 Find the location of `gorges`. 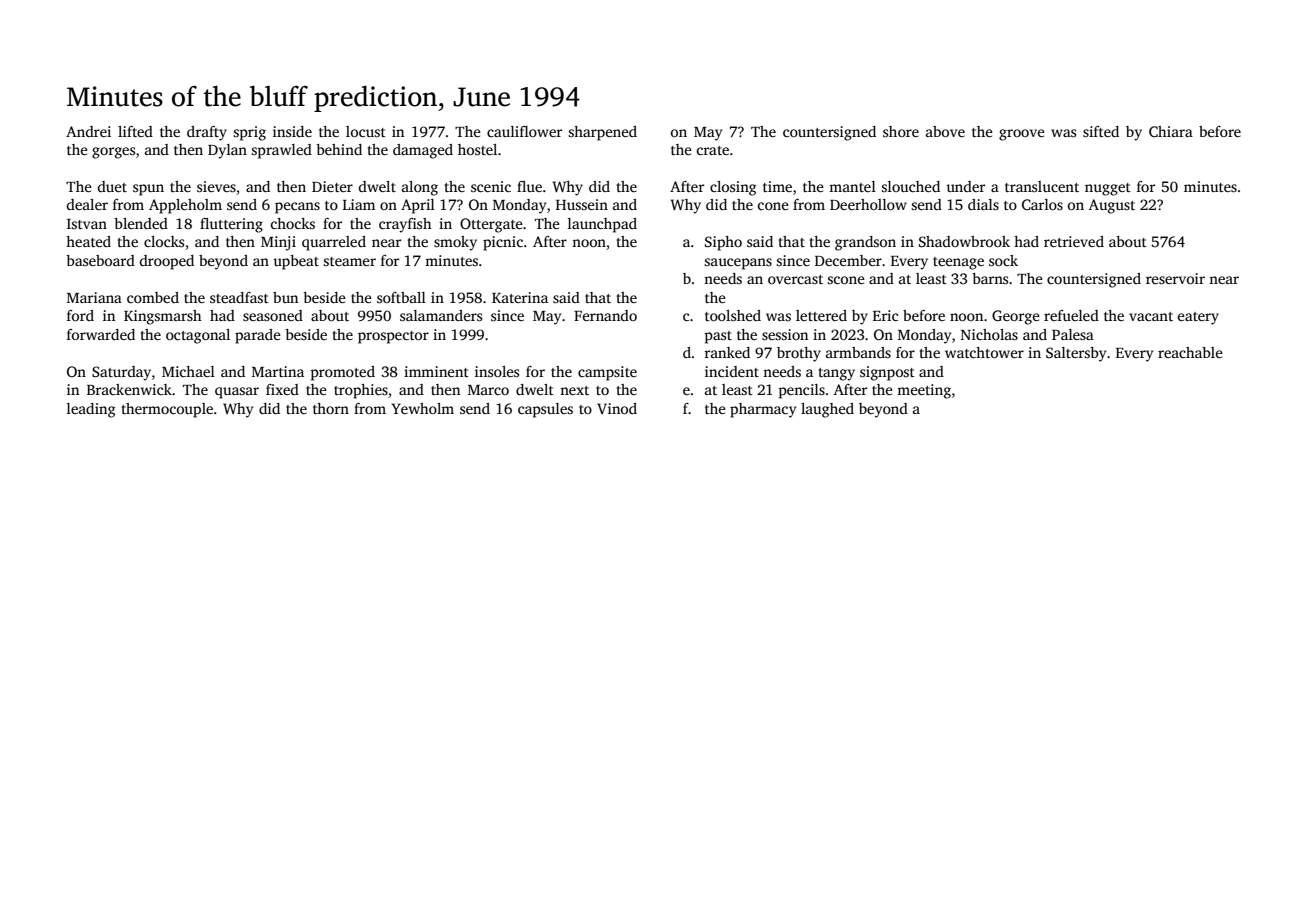

gorges is located at coordinates (113, 153).
